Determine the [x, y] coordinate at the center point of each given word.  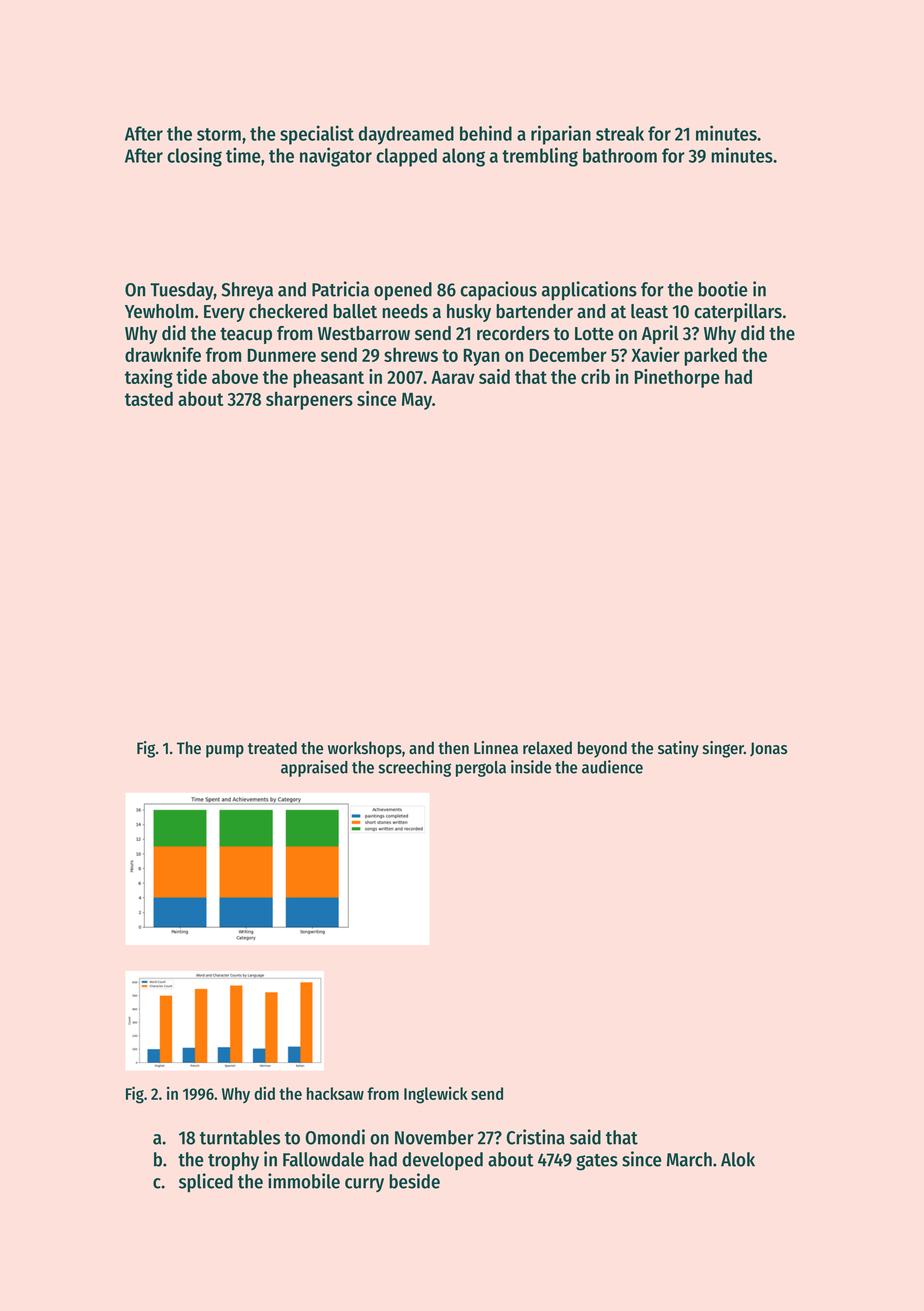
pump [225, 751]
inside [531, 767]
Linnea [496, 747]
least [649, 311]
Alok [738, 1159]
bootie [723, 289]
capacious [498, 290]
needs [405, 311]
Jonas [769, 749]
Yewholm [159, 311]
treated [272, 747]
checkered [288, 311]
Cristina [535, 1137]
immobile [304, 1181]
